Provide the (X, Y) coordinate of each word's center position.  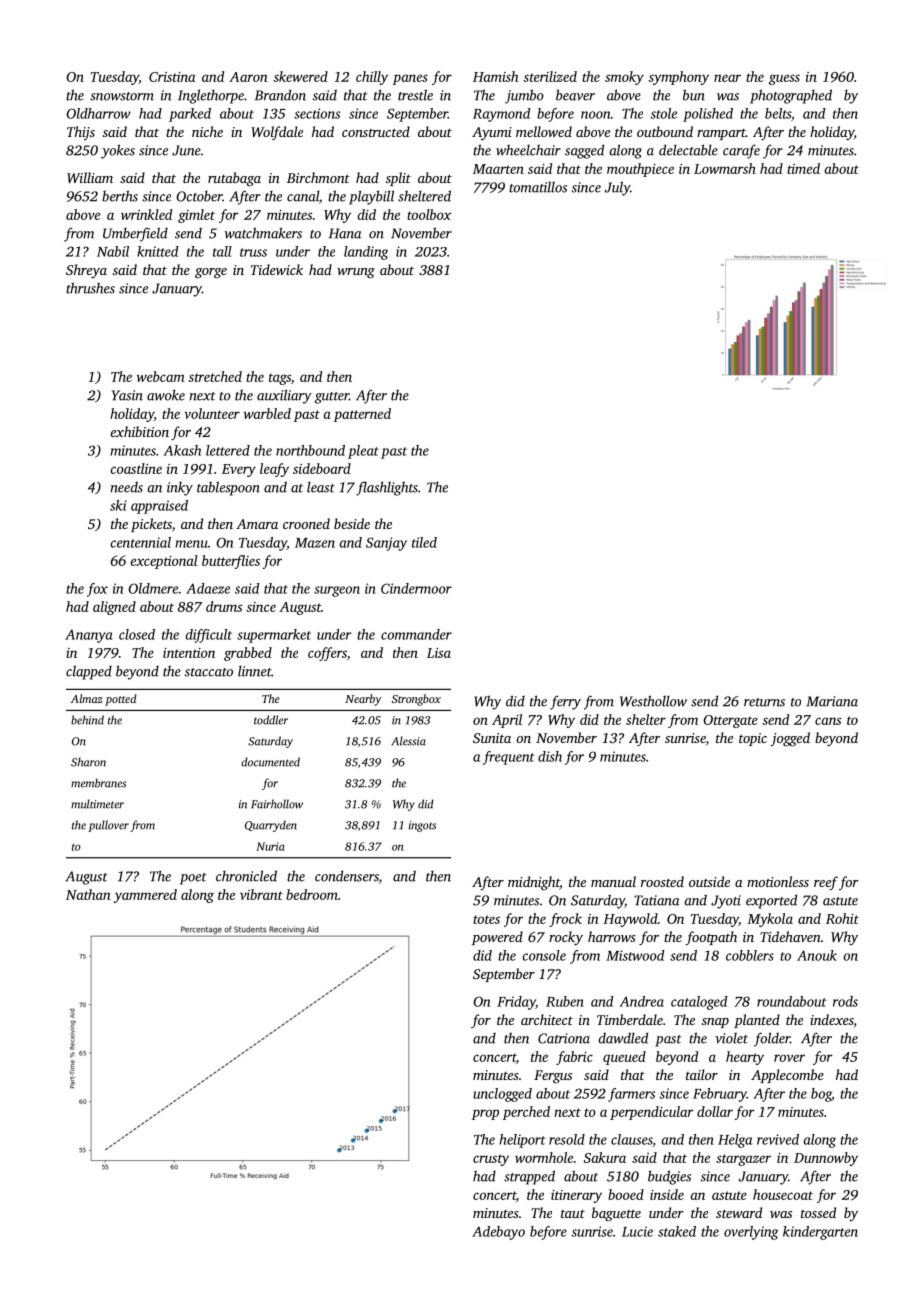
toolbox (429, 214)
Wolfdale (277, 133)
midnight (534, 883)
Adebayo (498, 1233)
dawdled (623, 1038)
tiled (424, 542)
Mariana (832, 701)
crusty (491, 1160)
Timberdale (630, 1019)
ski (118, 505)
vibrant (261, 894)
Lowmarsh (725, 168)
